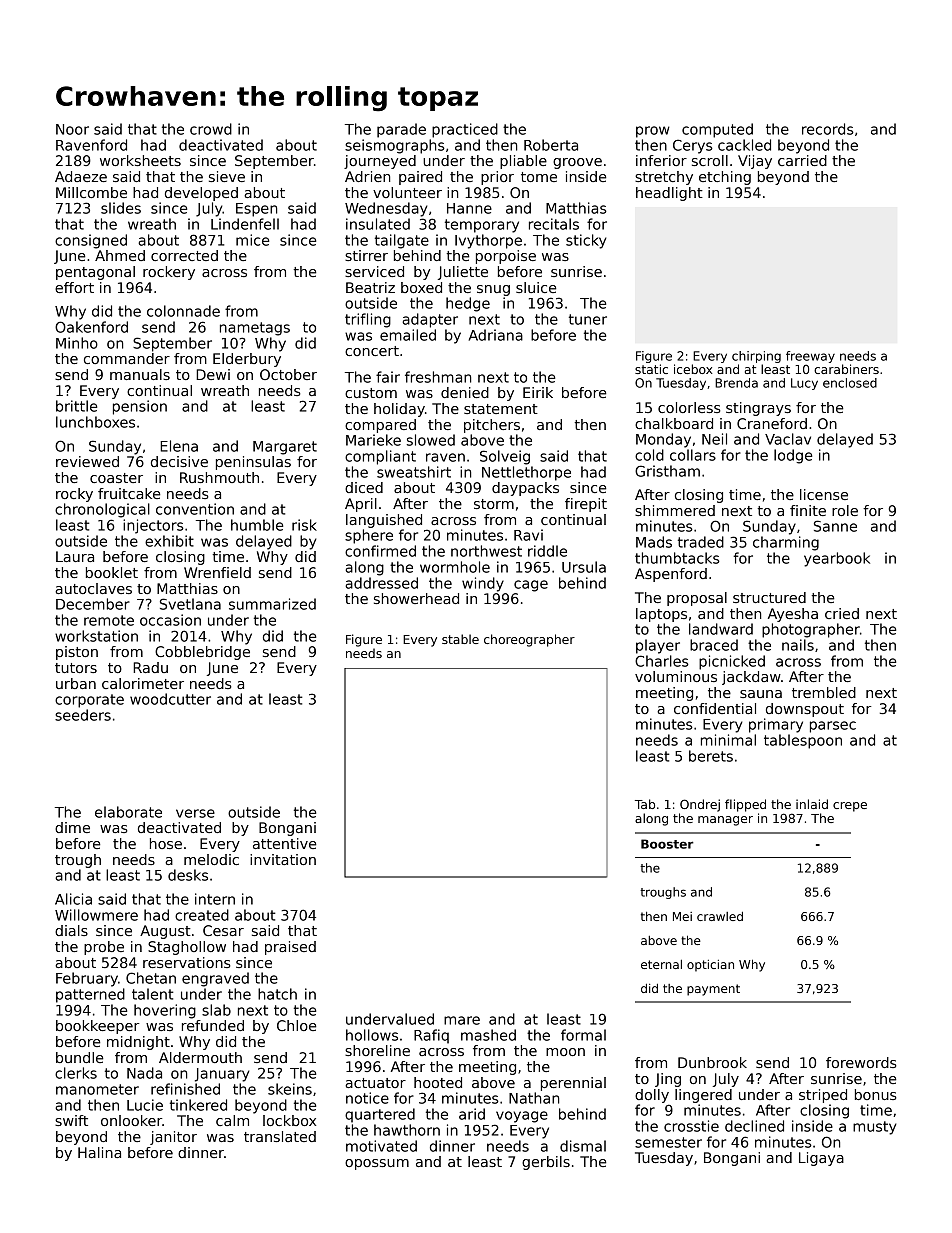 The width and height of the page is (952, 1233). Describe the element at coordinates (756, 357) in the page. I see `chirping` at that location.
